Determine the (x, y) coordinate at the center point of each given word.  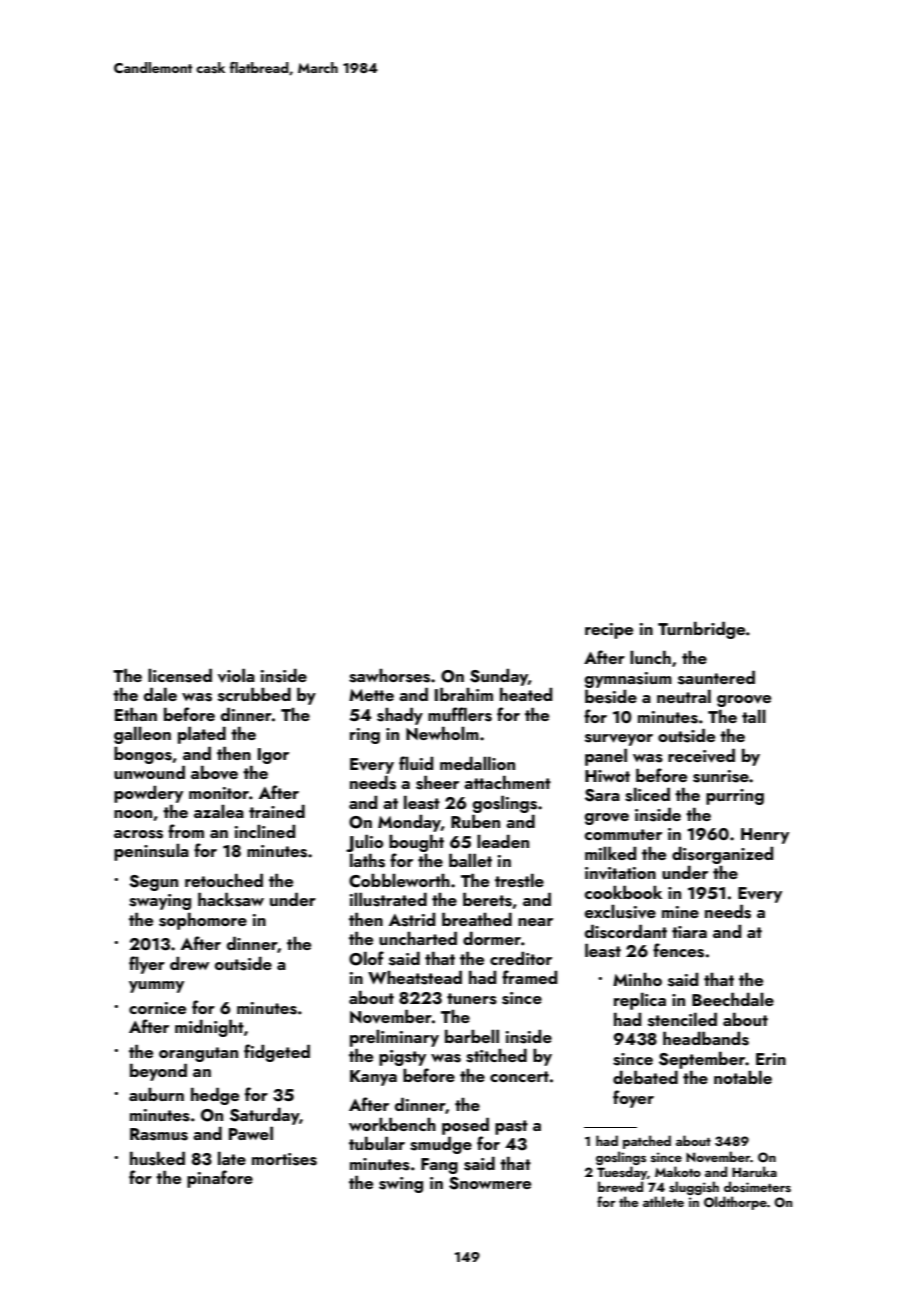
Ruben (475, 821)
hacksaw (231, 899)
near (535, 922)
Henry (765, 836)
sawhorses (389, 675)
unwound (149, 772)
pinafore (220, 1179)
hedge (215, 1096)
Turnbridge (701, 630)
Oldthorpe (735, 1203)
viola (236, 675)
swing (401, 1185)
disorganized (723, 855)
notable (743, 1077)
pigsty (402, 1058)
